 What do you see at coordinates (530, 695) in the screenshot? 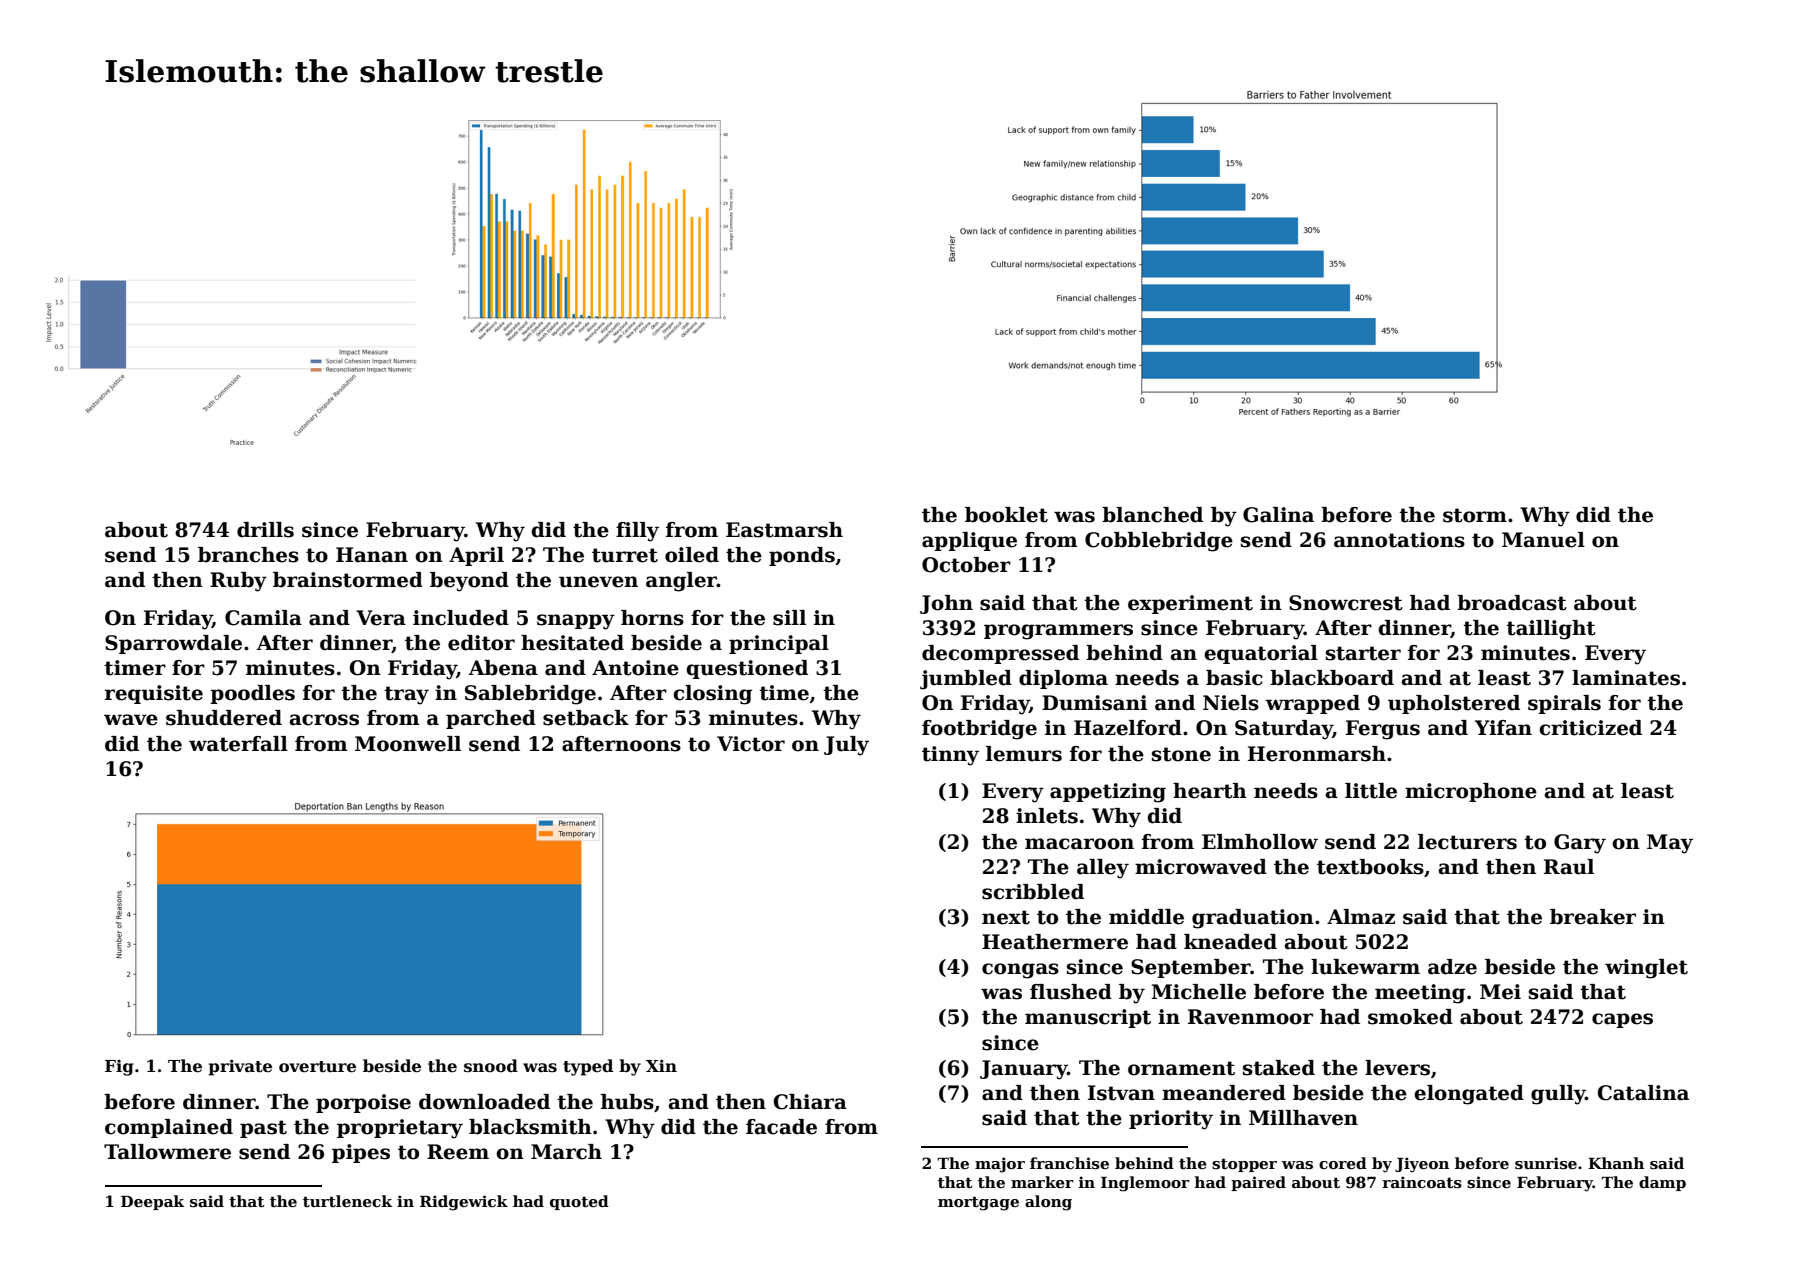
I see `Sablebridge` at bounding box center [530, 695].
